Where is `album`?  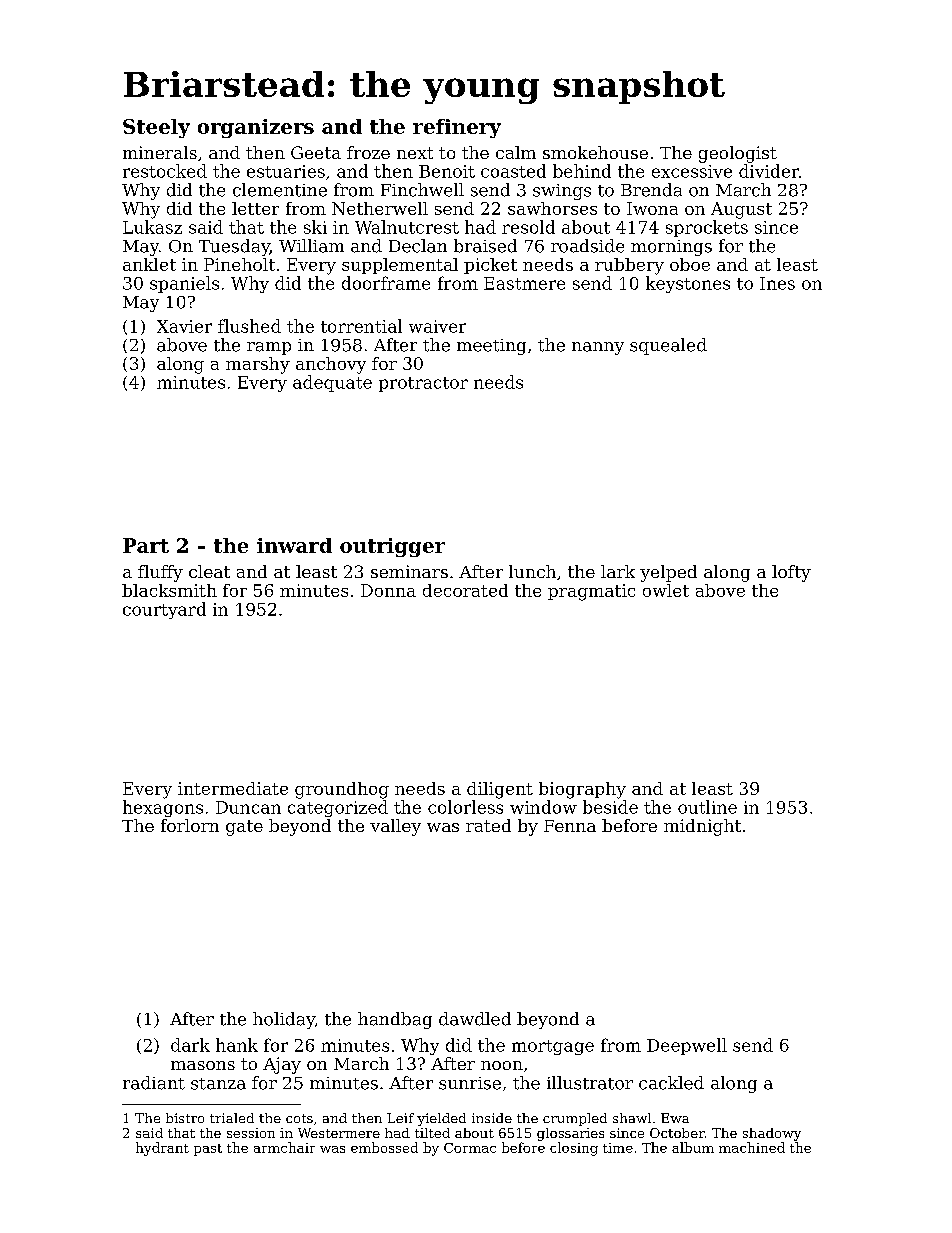 album is located at coordinates (693, 1147).
